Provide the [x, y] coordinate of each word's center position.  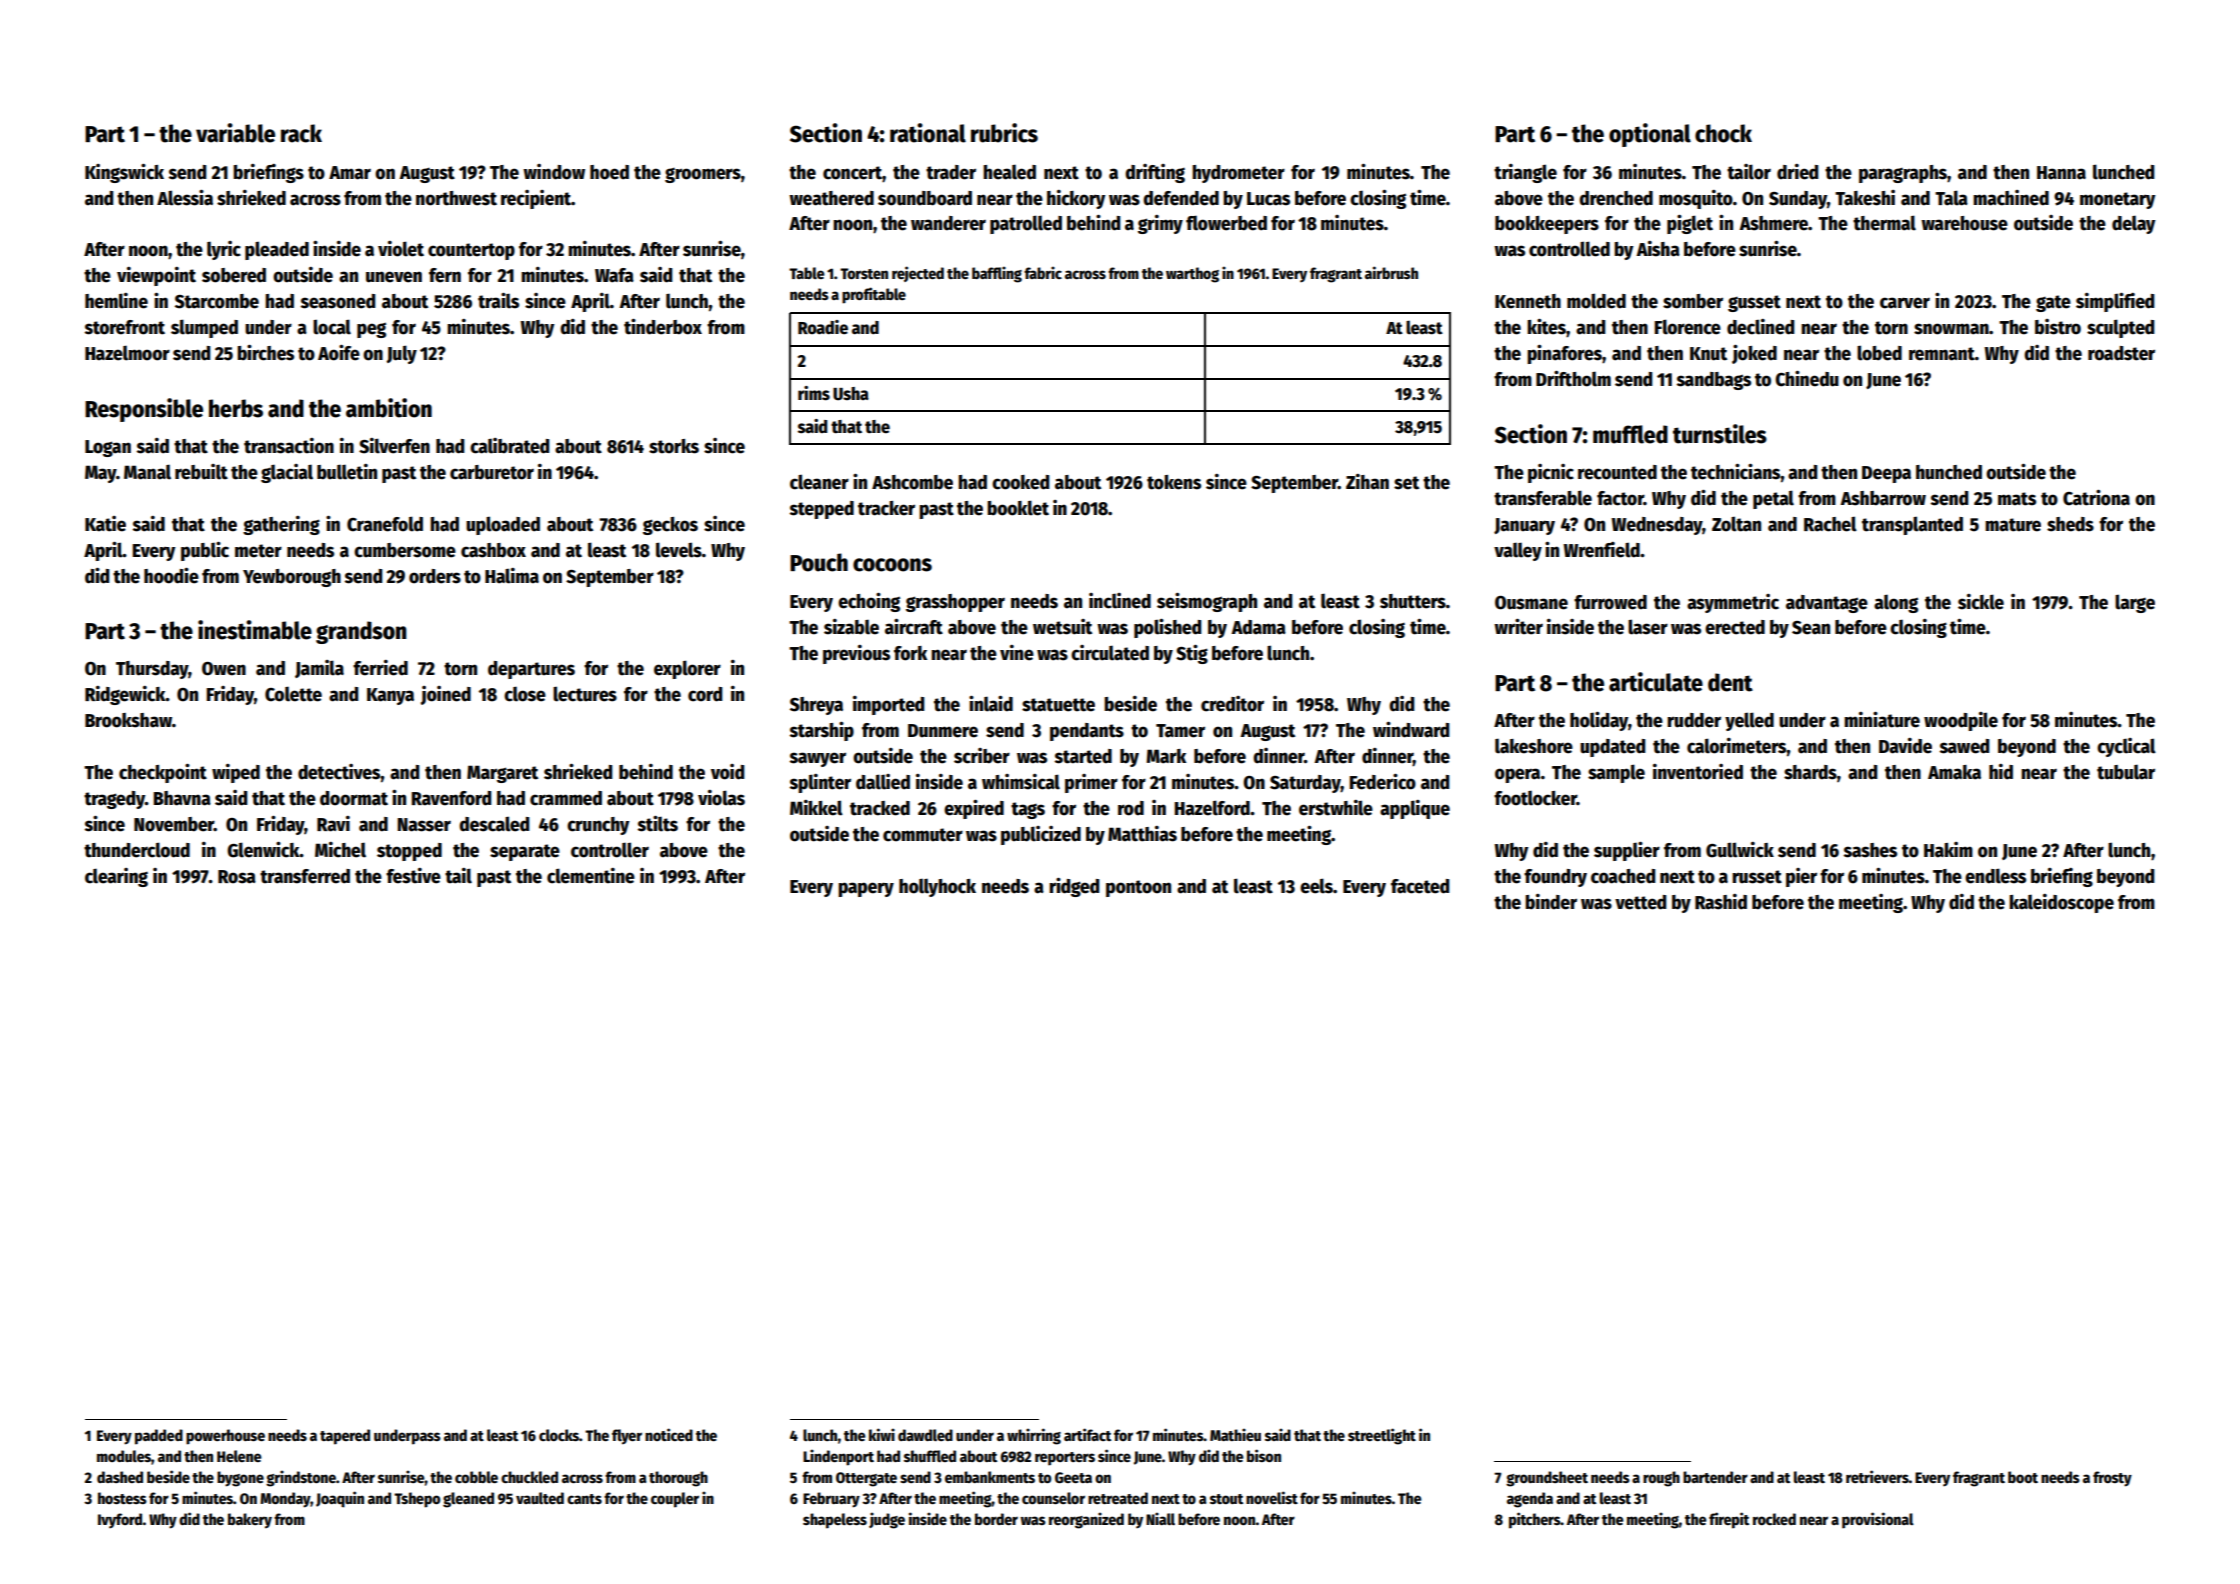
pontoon [1138, 888]
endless [1995, 876]
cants [584, 1499]
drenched [1616, 198]
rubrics [1004, 133]
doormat [354, 798]
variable [235, 133]
